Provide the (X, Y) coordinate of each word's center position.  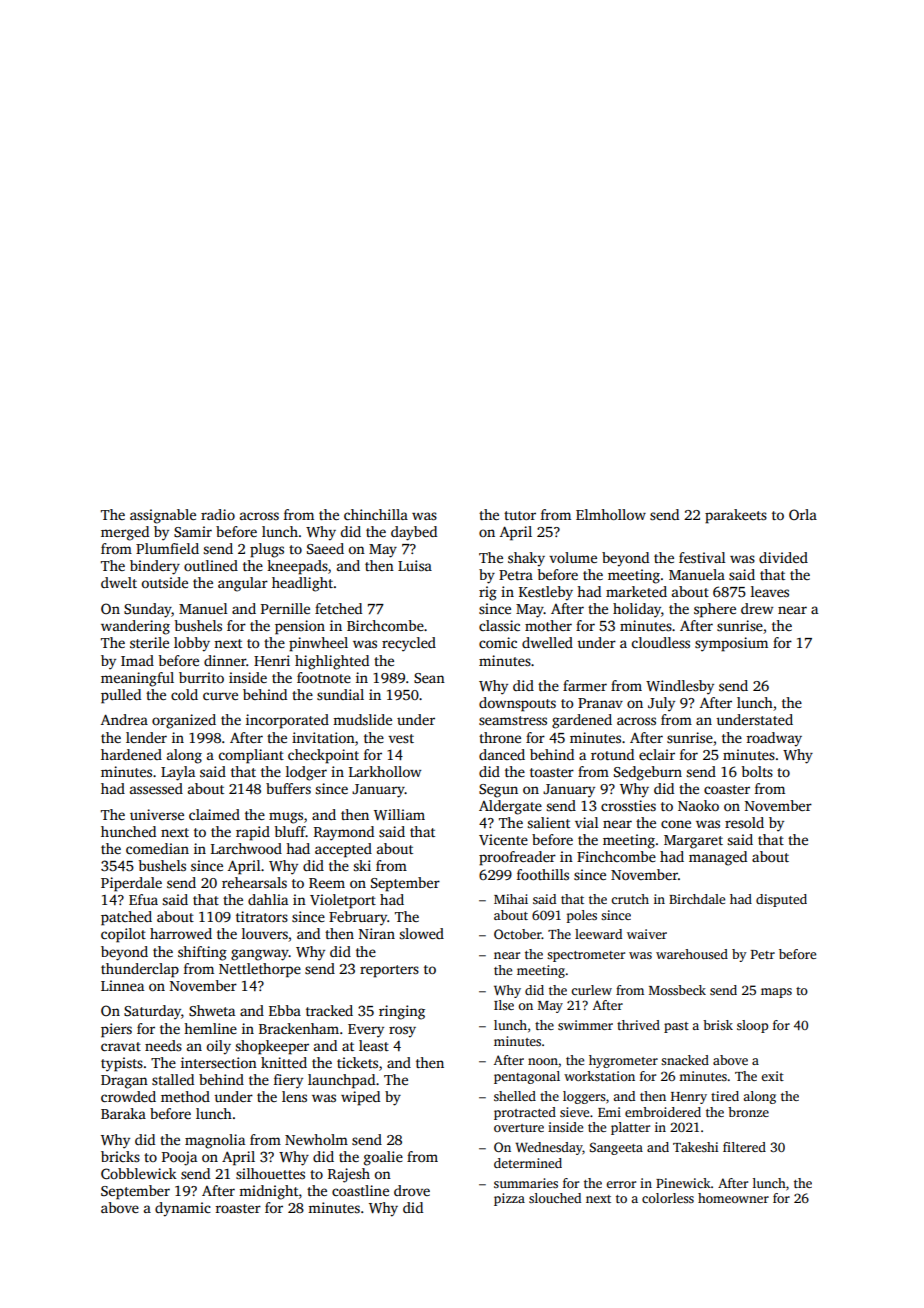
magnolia (215, 1141)
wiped (360, 1098)
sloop (752, 1026)
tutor (520, 515)
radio (218, 514)
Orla (803, 514)
